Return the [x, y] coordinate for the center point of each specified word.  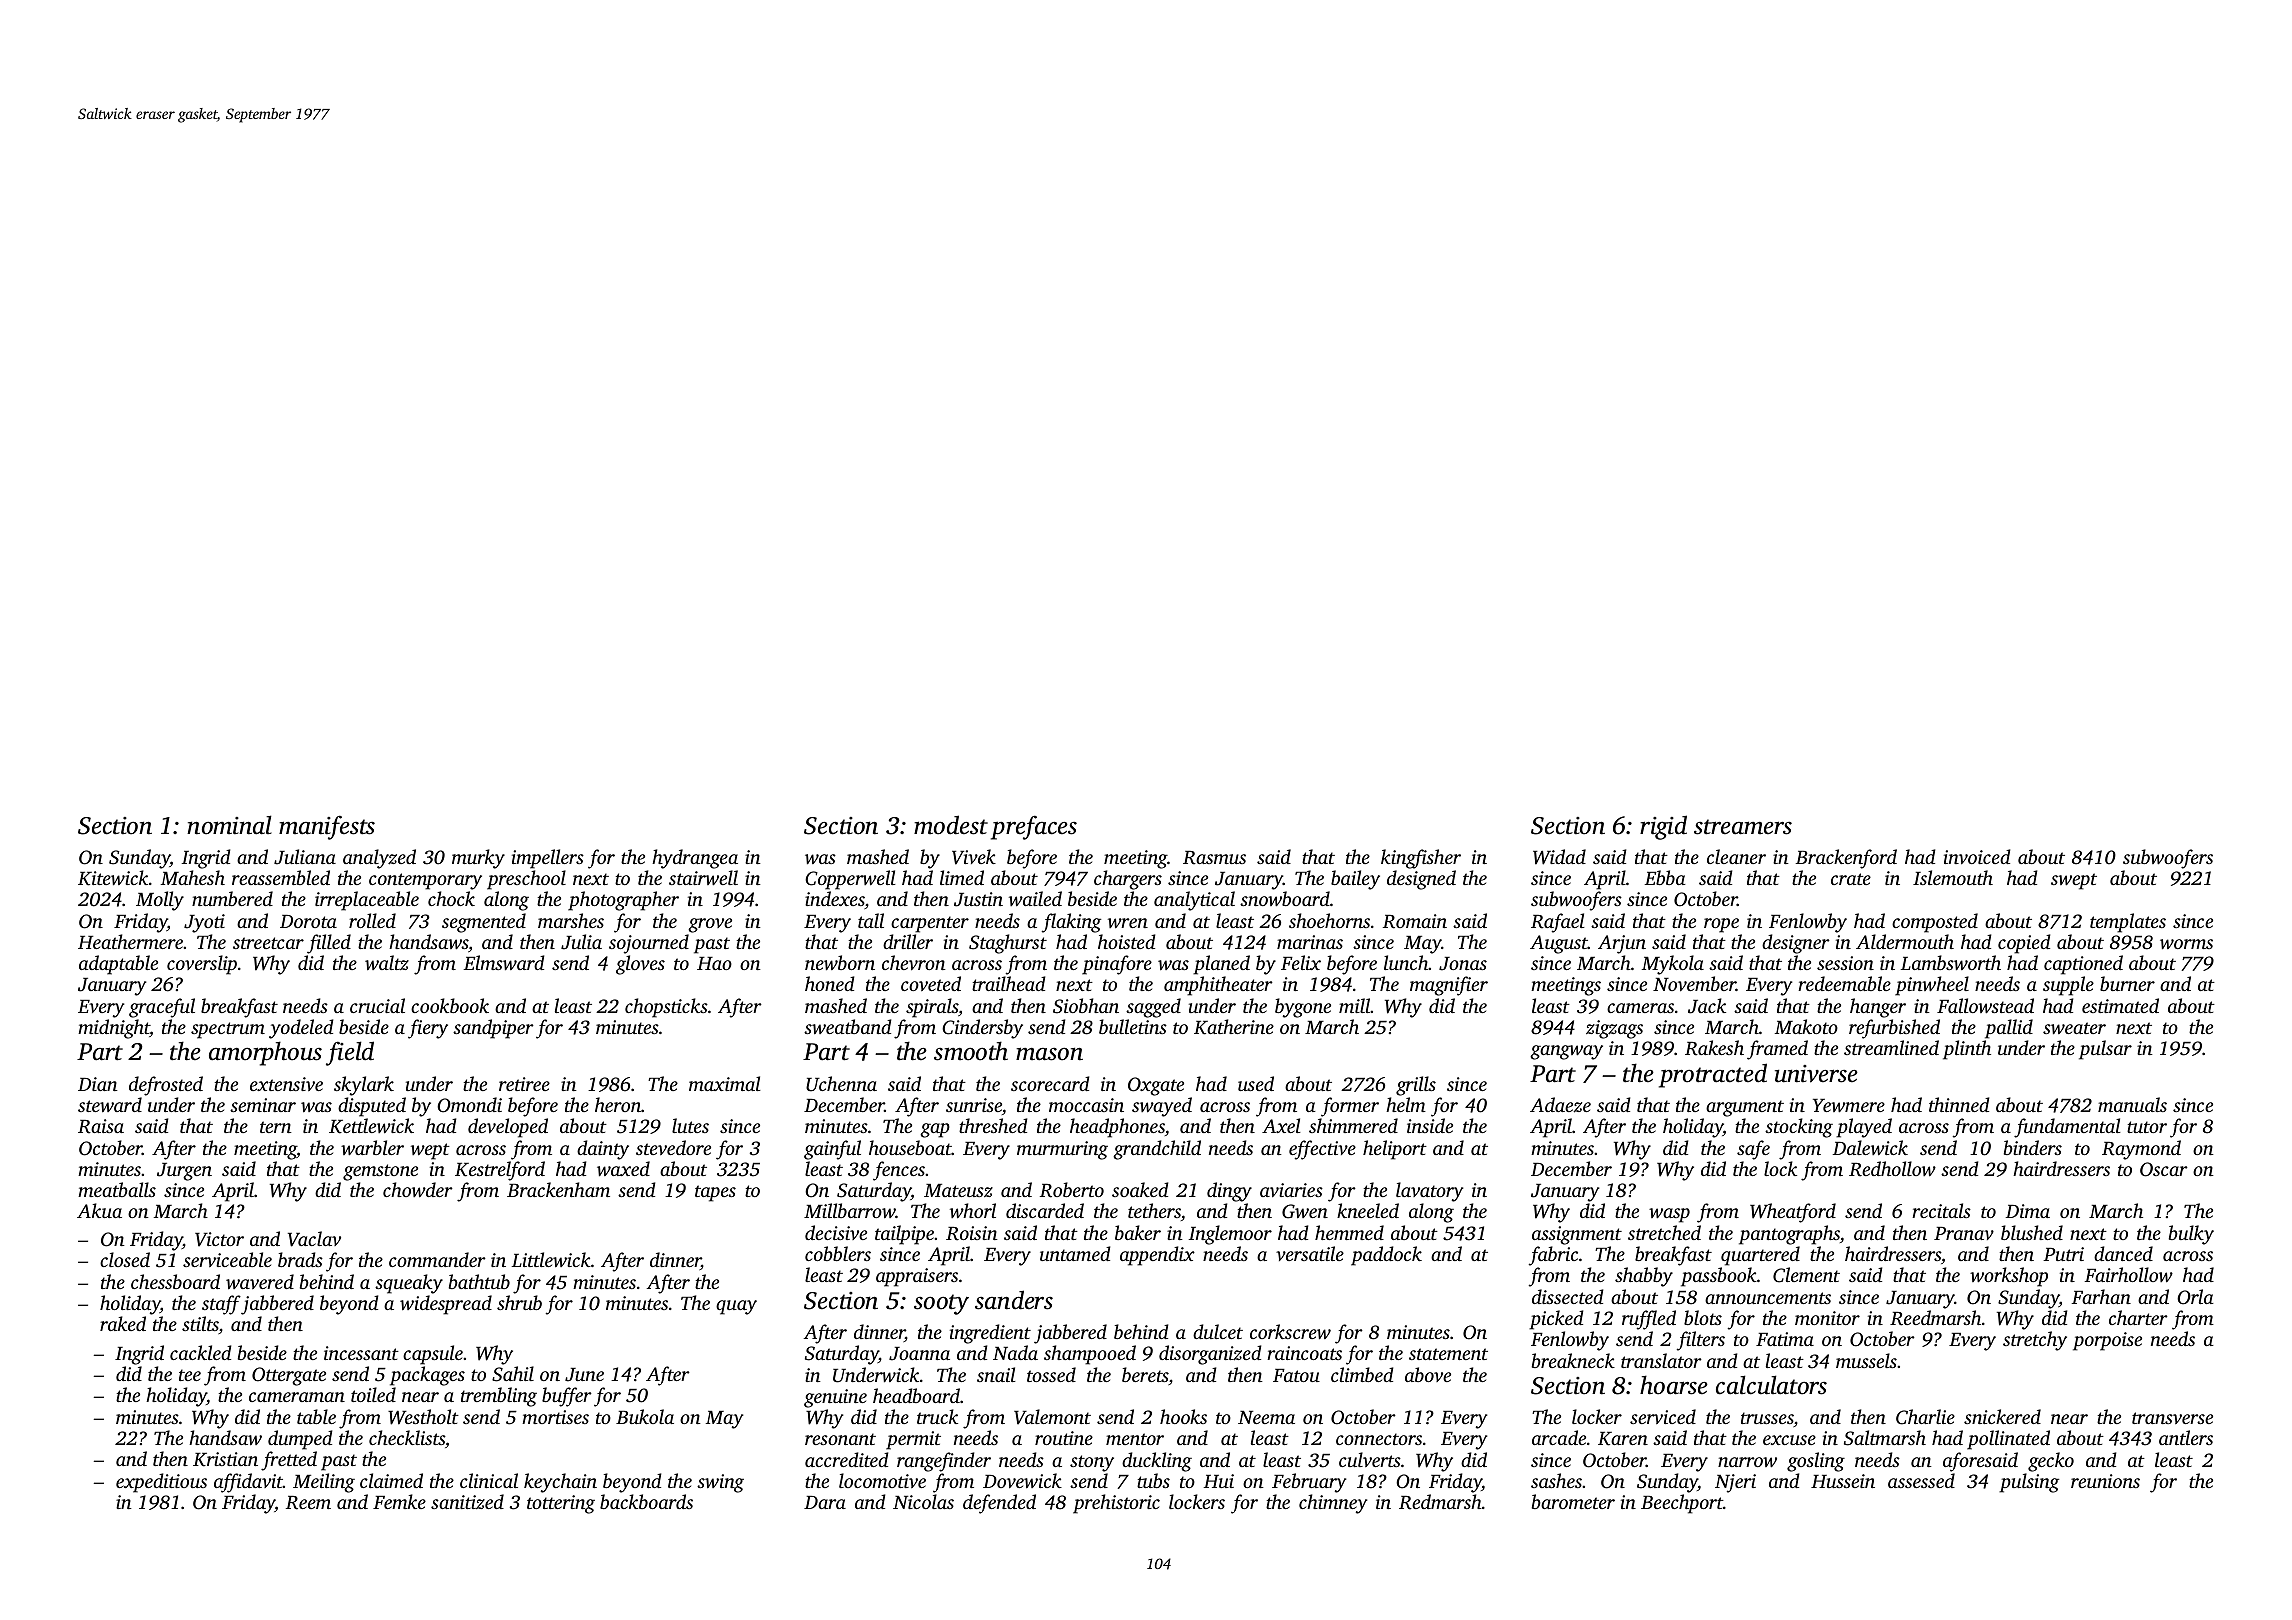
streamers [1743, 827]
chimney [1333, 1504]
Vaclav [314, 1239]
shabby [1644, 1277]
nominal [229, 825]
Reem [308, 1503]
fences [899, 1171]
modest [951, 825]
